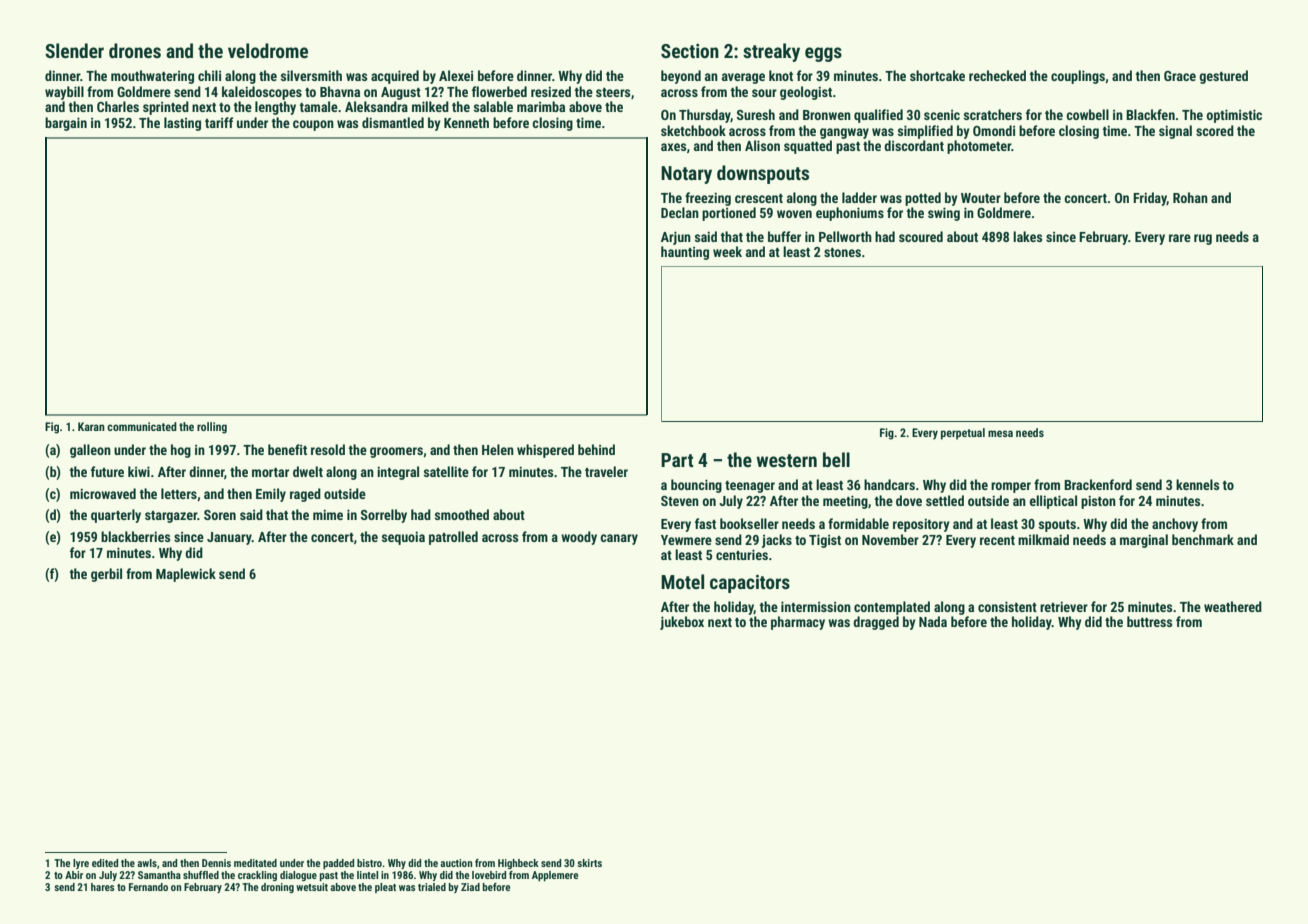 The width and height of the screenshot is (1308, 924). Describe the element at coordinates (1027, 236) in the screenshot. I see `lakes` at that location.
